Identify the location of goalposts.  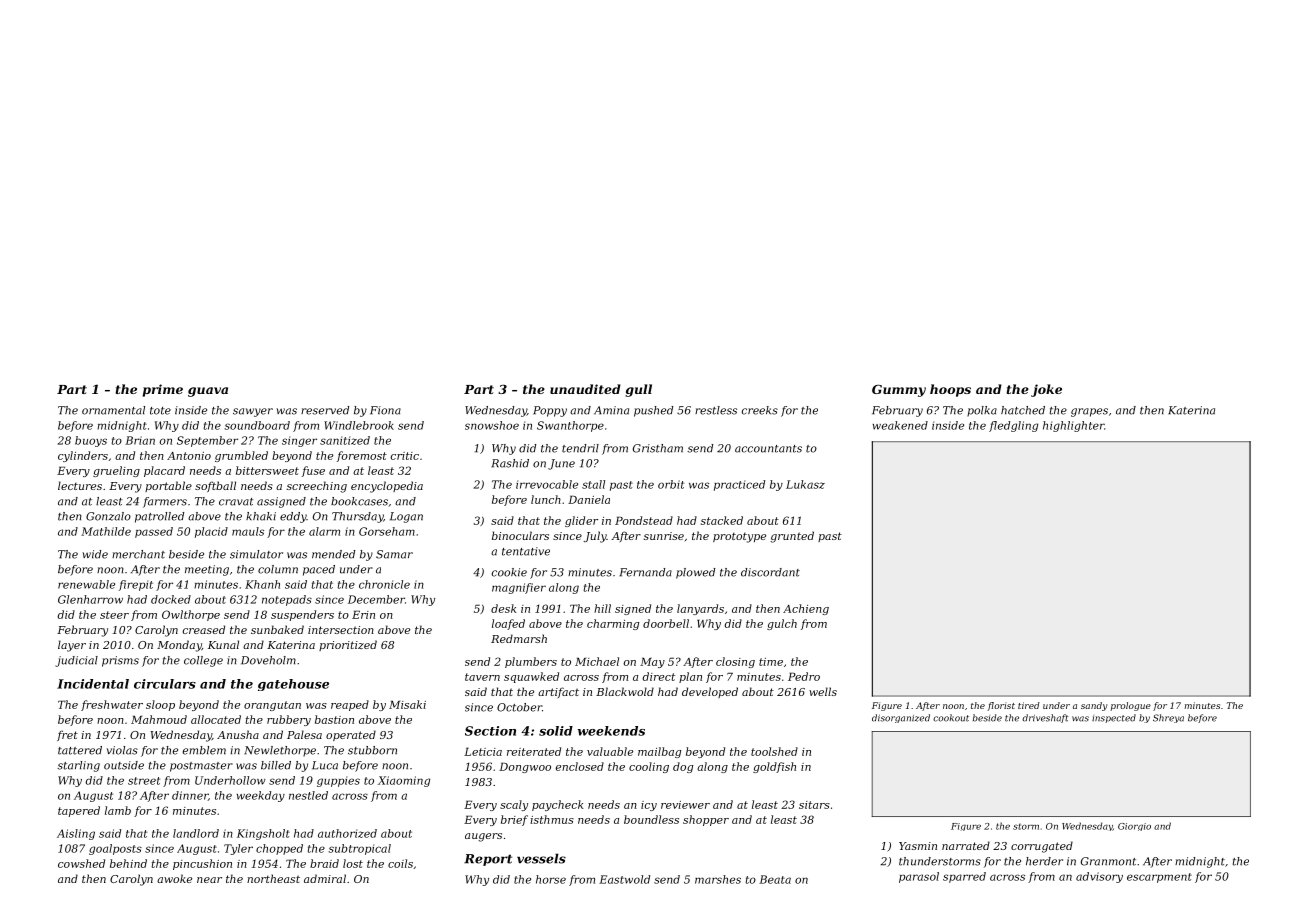
(115, 849).
